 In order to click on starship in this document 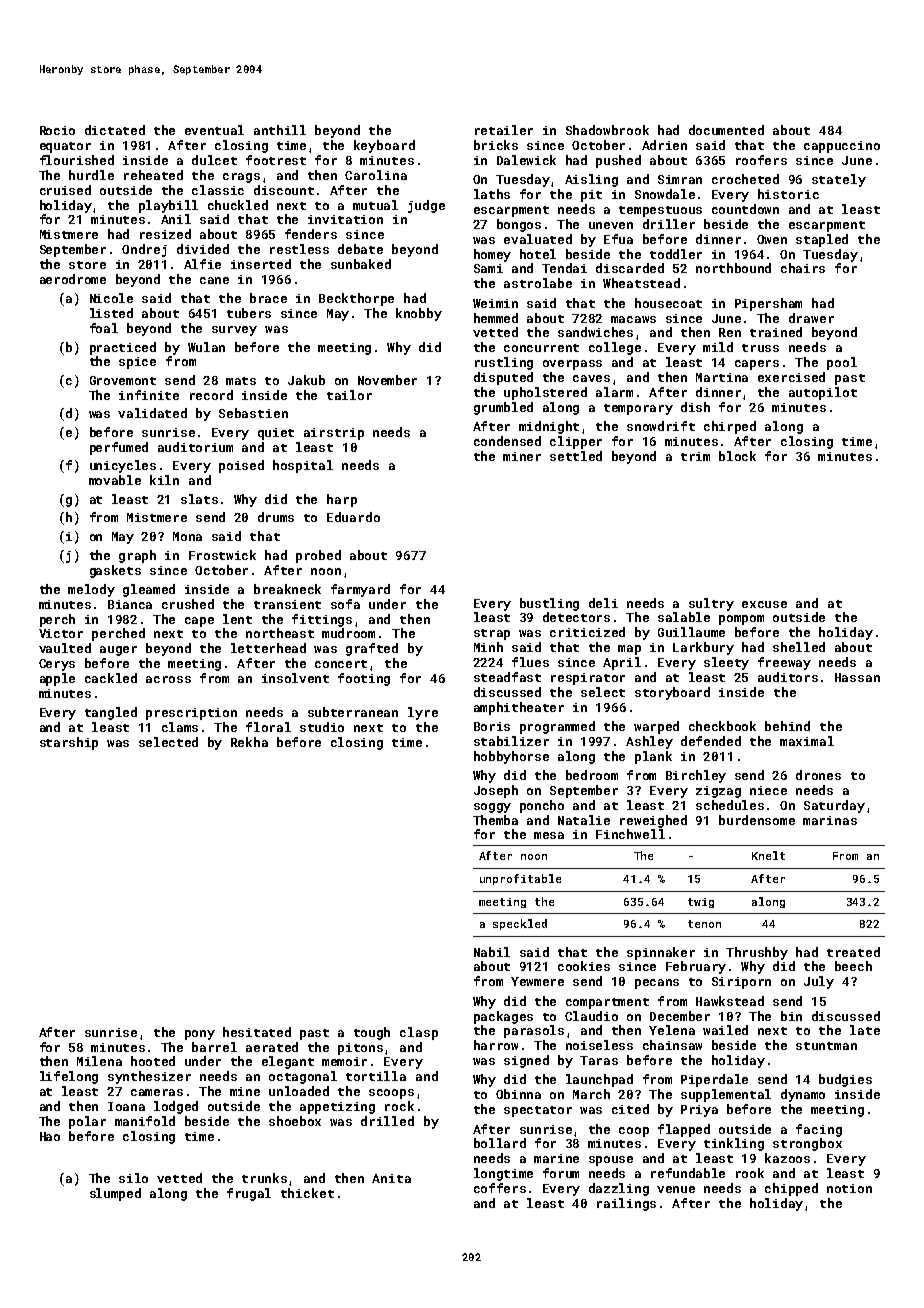, I will do `click(69, 743)`.
